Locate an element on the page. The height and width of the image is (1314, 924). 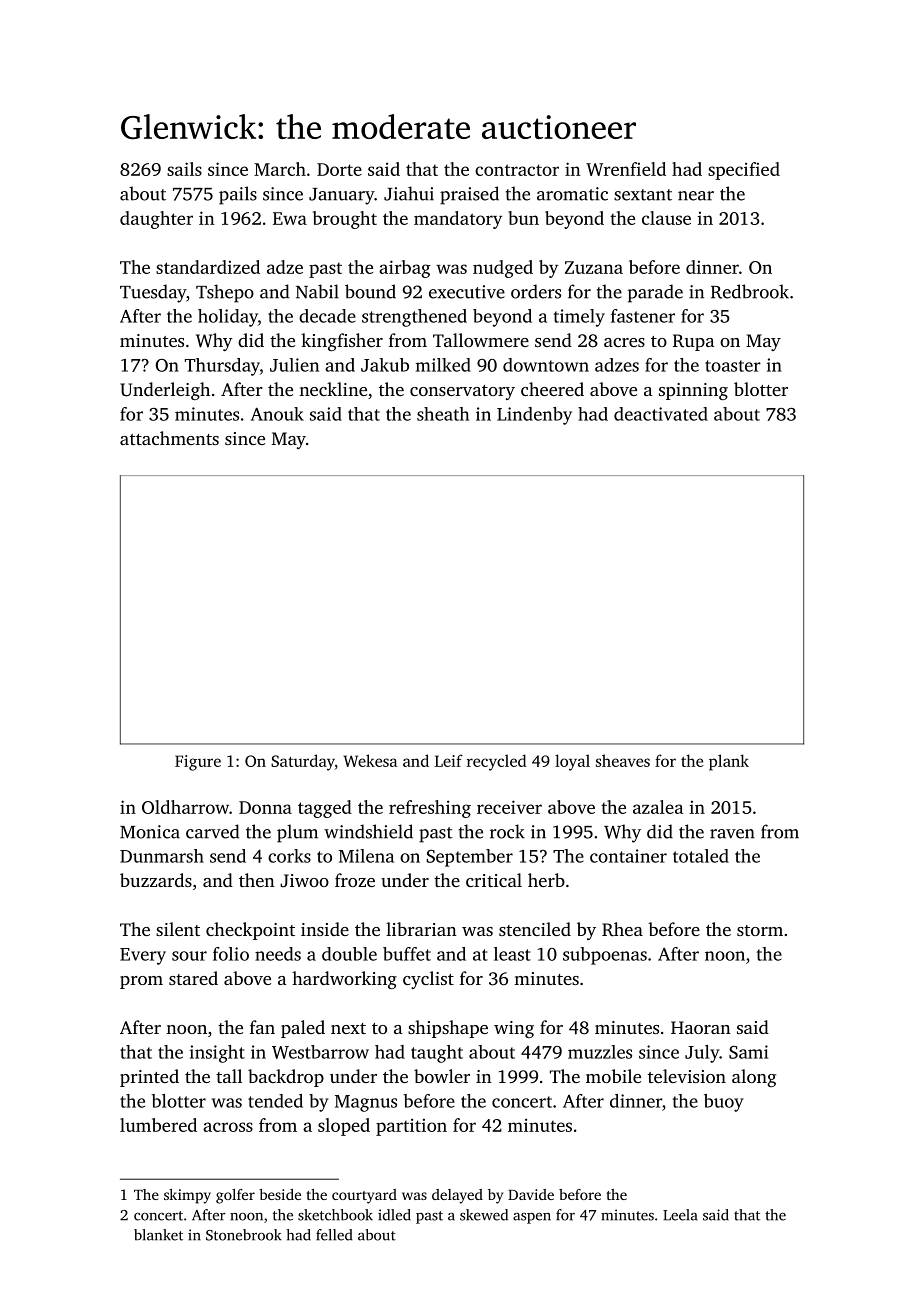
specified is located at coordinates (744, 171).
